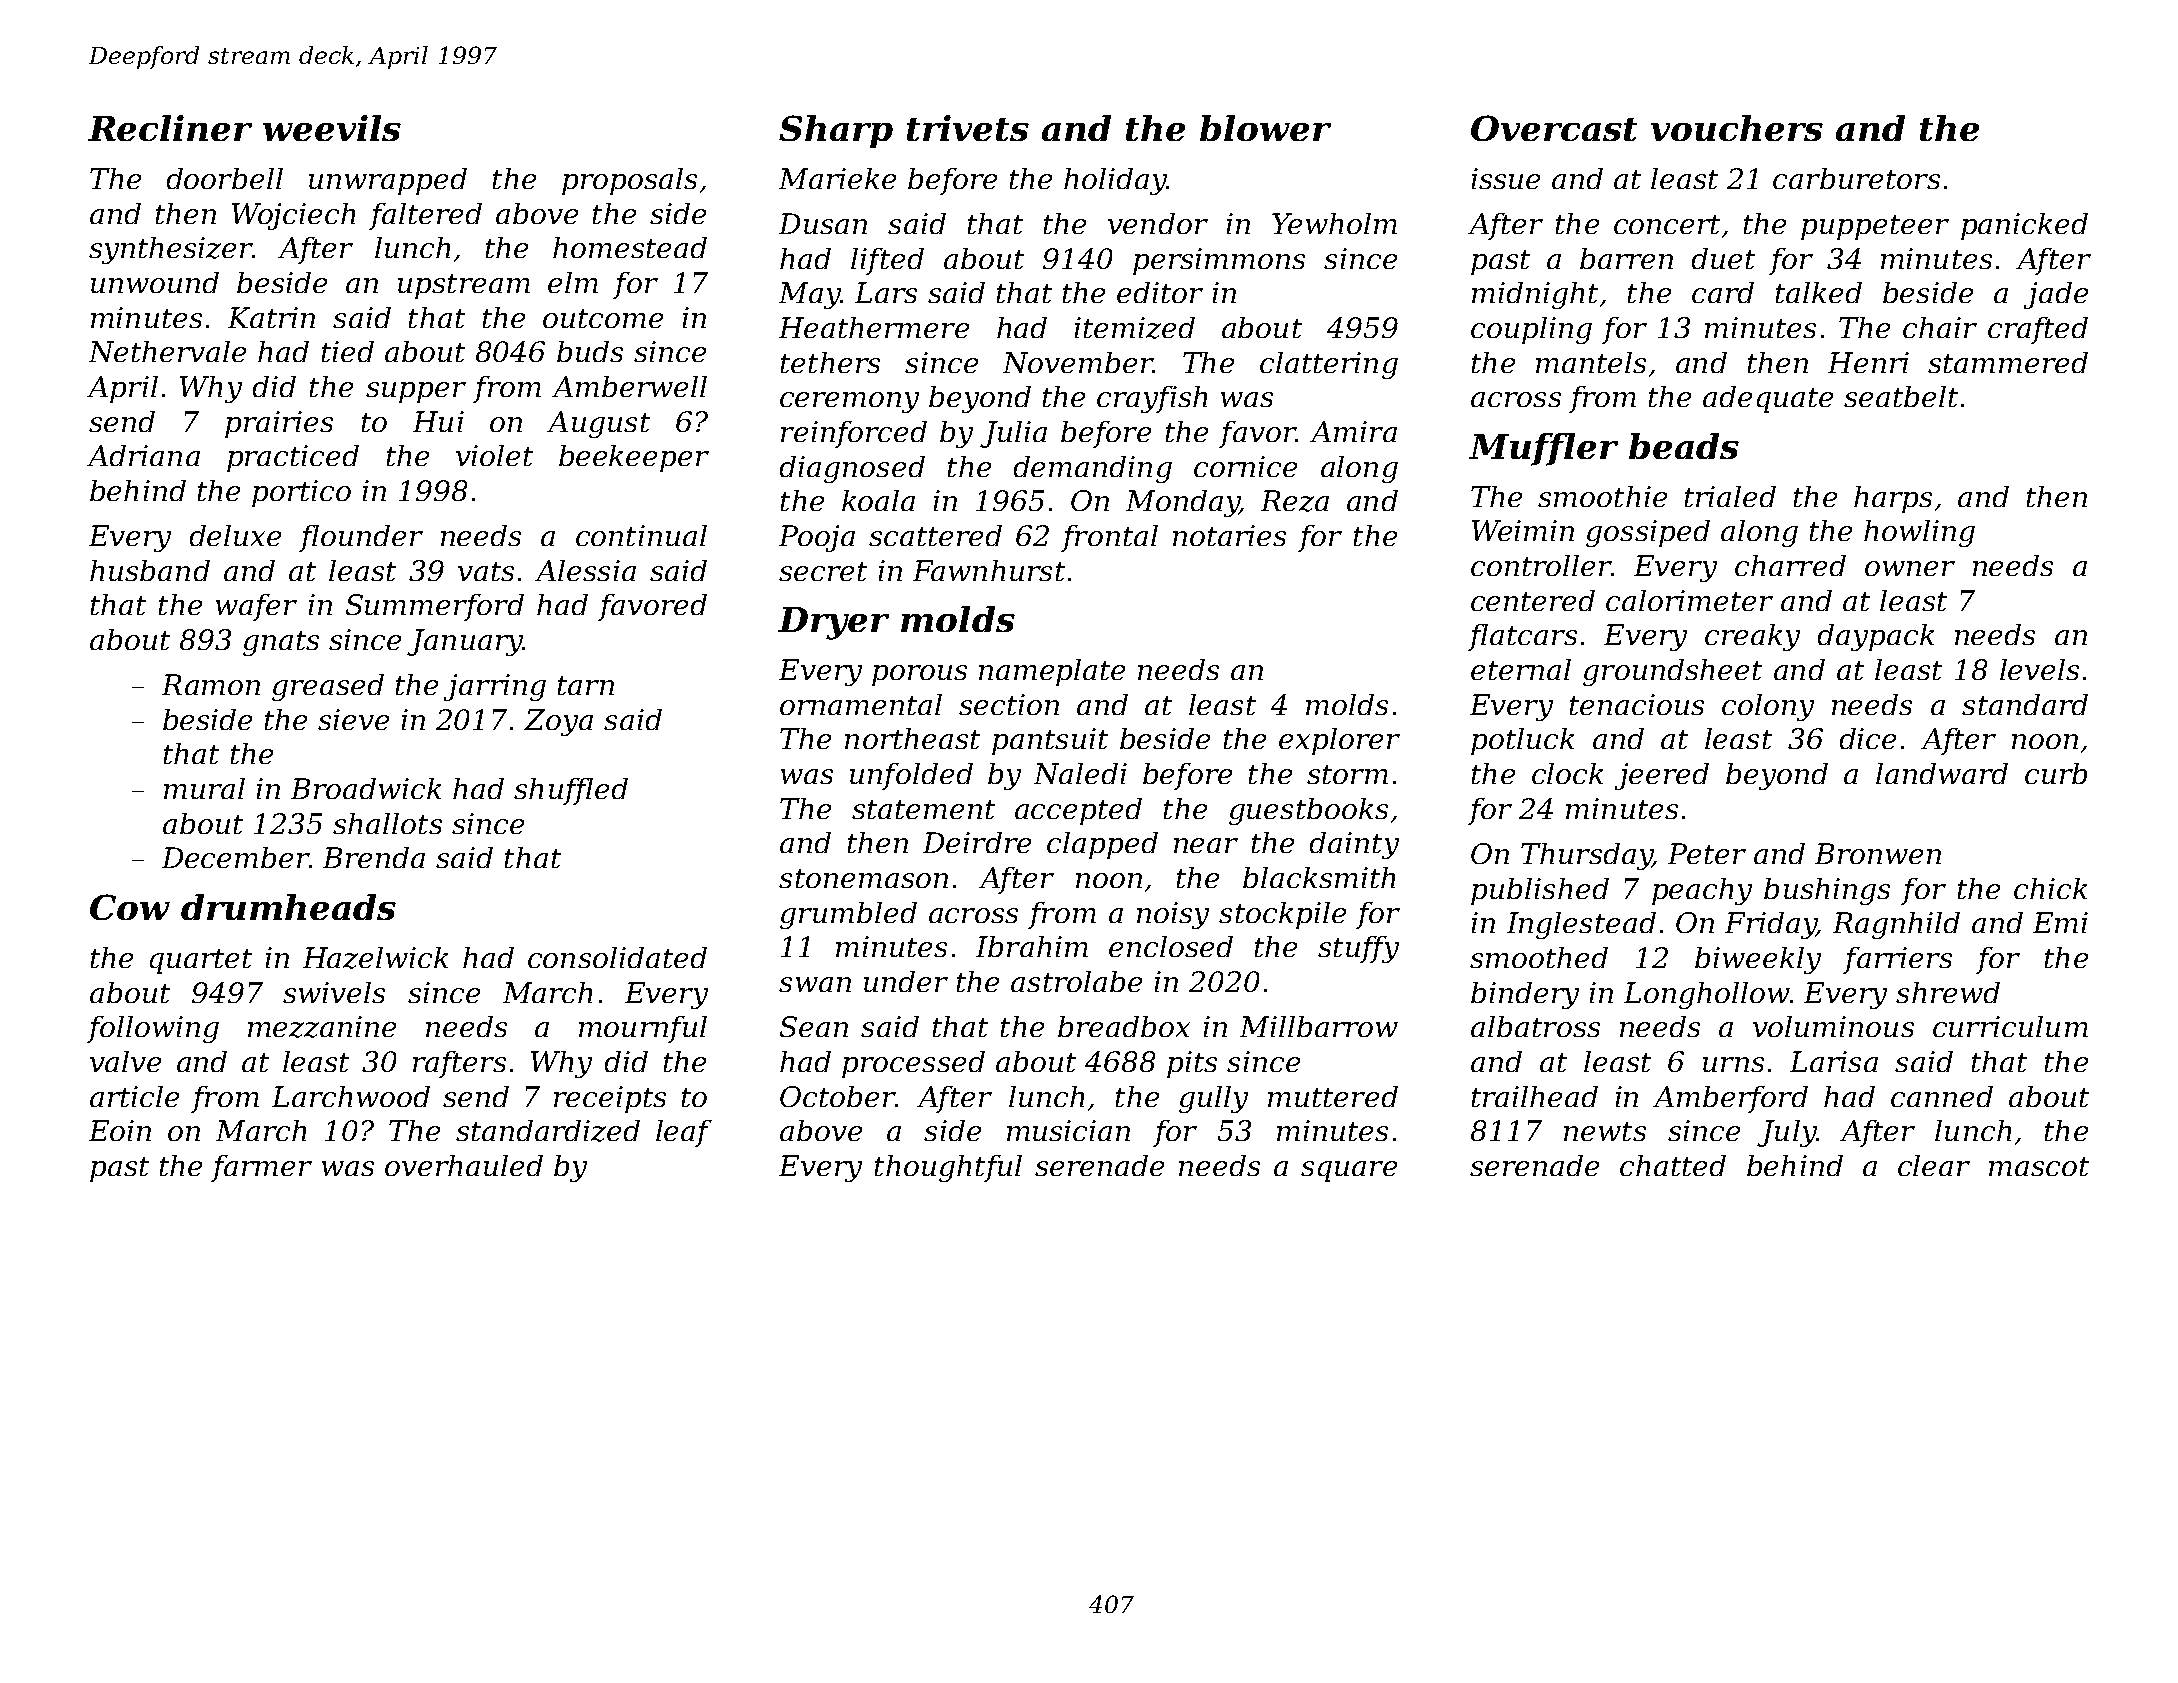 The width and height of the page is (2178, 1683). Describe the element at coordinates (1349, 1171) in the page. I see `square` at that location.
